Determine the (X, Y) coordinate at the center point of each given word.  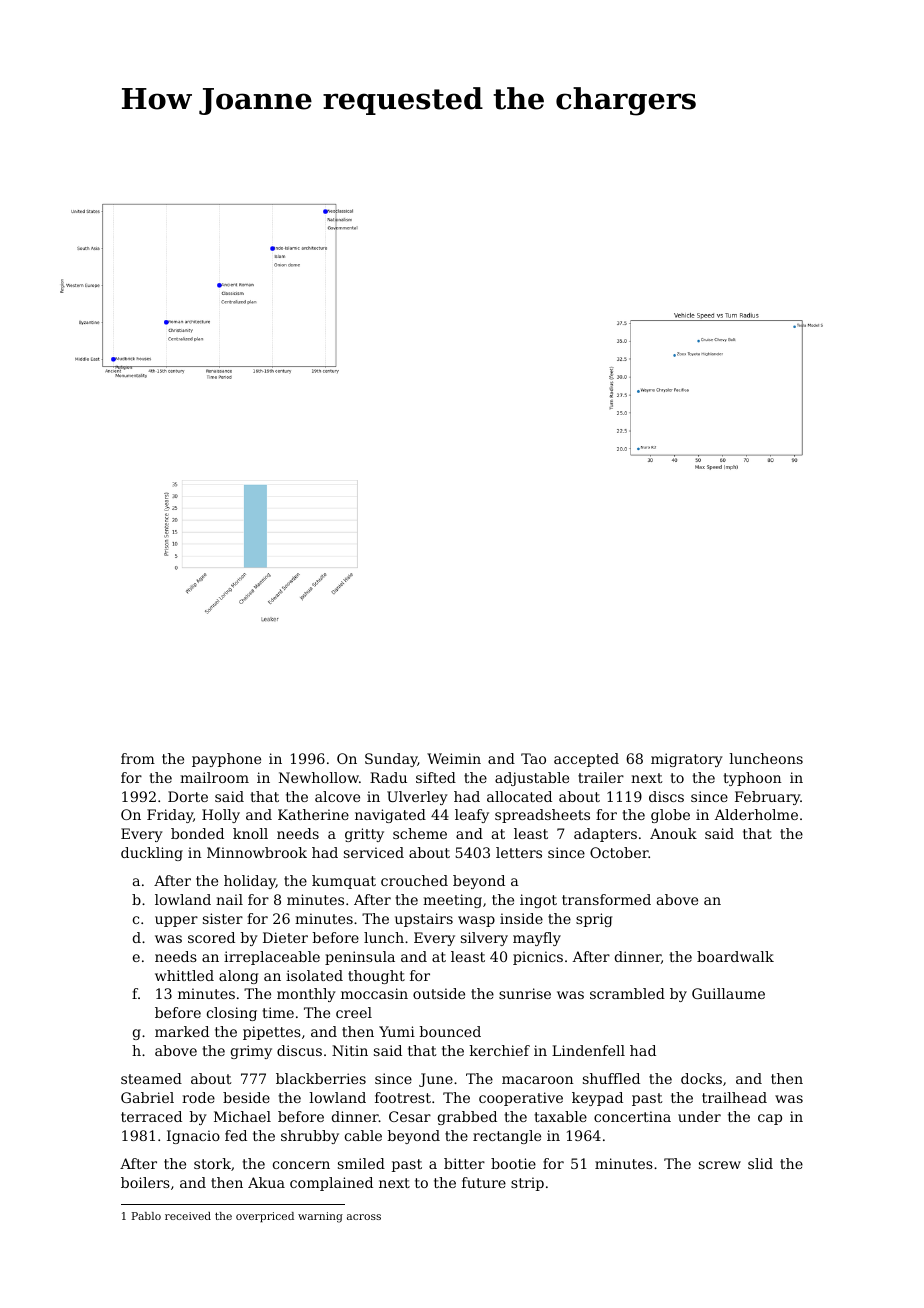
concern (301, 1165)
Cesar (410, 1116)
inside (521, 918)
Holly (221, 816)
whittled (184, 975)
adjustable (532, 779)
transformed (606, 899)
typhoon (752, 779)
